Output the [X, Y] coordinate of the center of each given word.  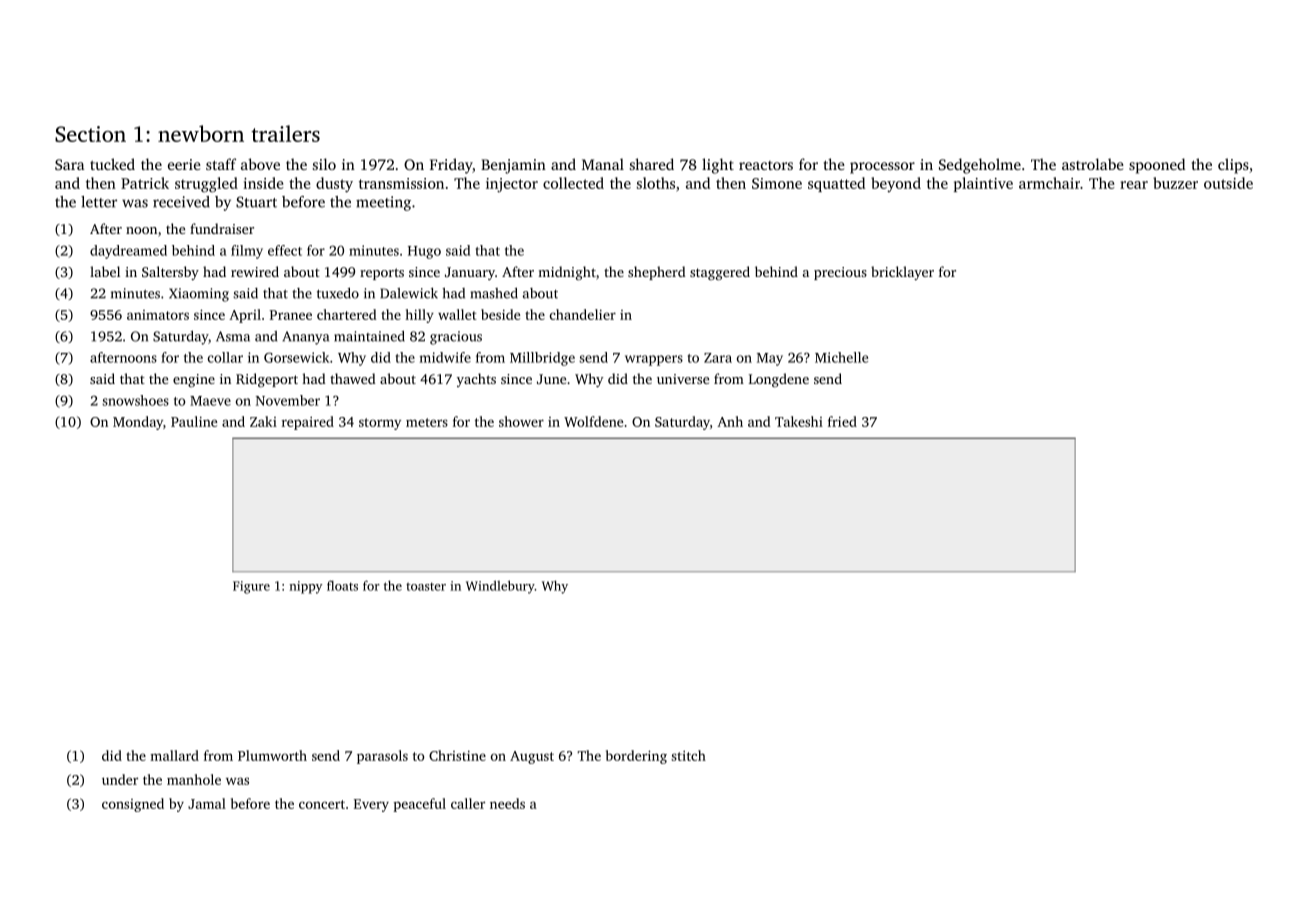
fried [842, 421]
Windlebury [500, 587]
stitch [688, 755]
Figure [251, 587]
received [181, 202]
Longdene [779, 380]
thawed [353, 378]
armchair [1049, 183]
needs [507, 803]
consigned [133, 805]
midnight [567, 273]
